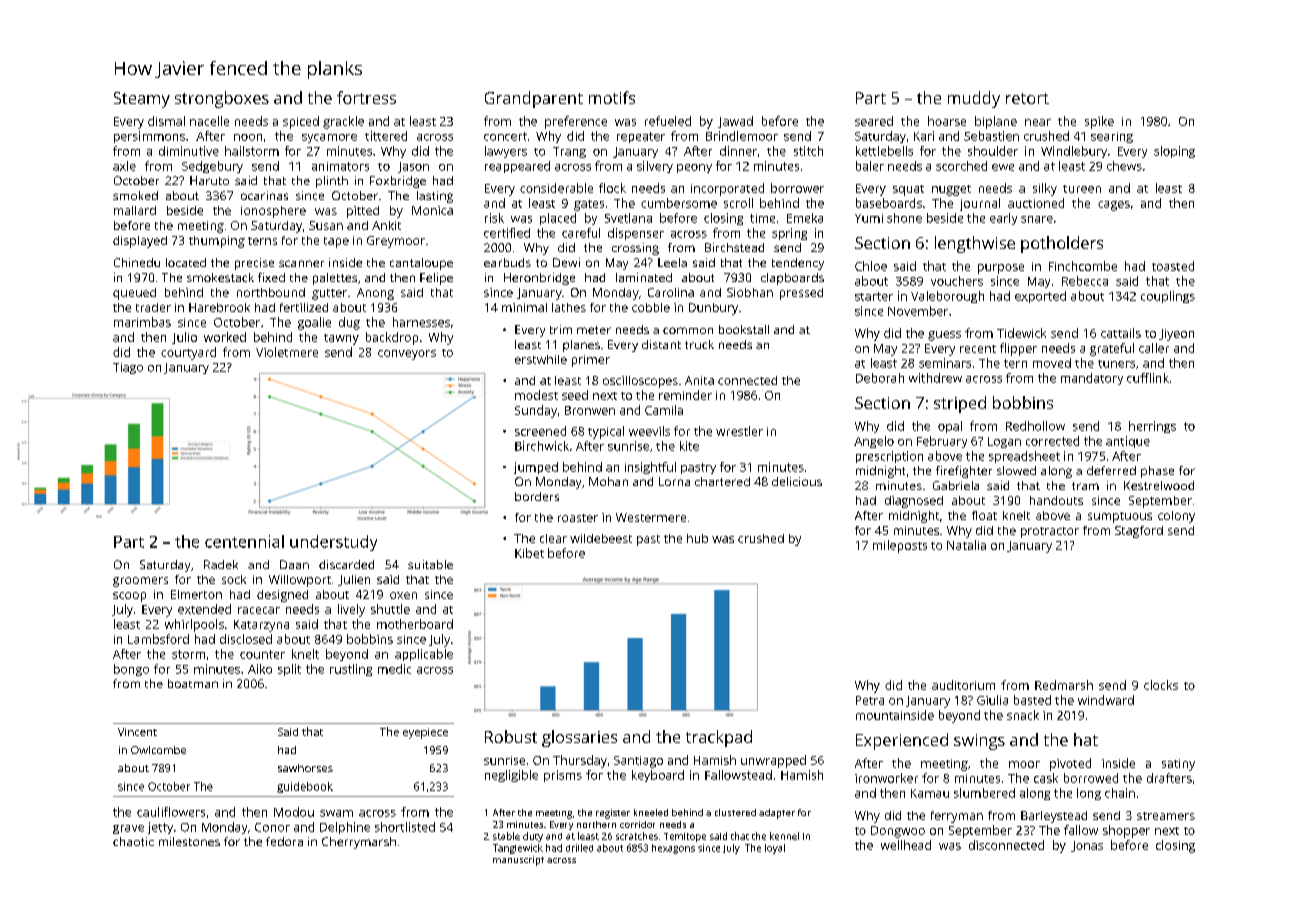 The height and width of the document is (924, 1308). What do you see at coordinates (343, 122) in the document?
I see `grackle` at bounding box center [343, 122].
